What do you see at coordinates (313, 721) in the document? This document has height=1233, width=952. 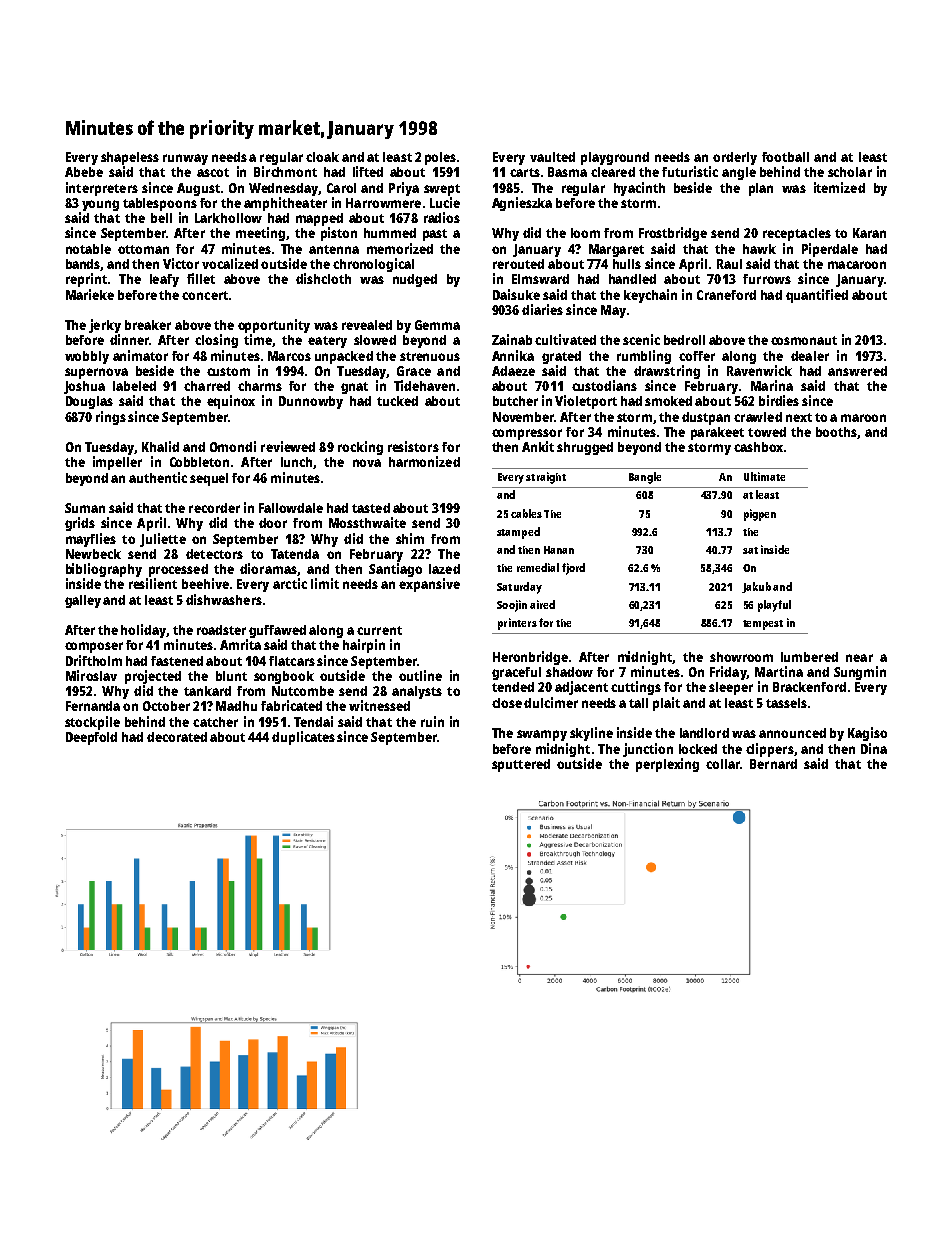 I see `Tendai` at bounding box center [313, 721].
